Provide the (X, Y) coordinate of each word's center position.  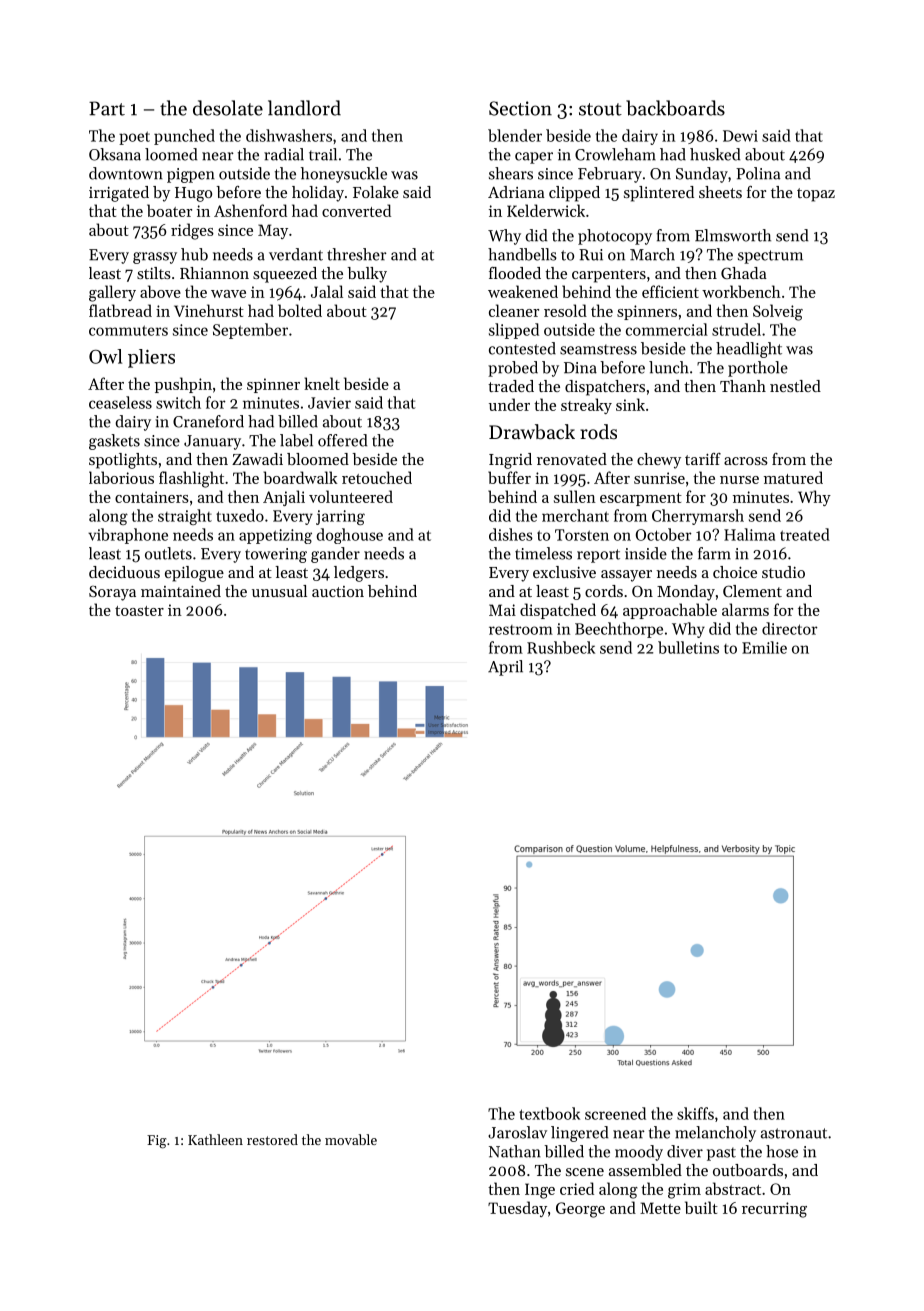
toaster (139, 611)
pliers (151, 358)
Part (107, 108)
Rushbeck (561, 647)
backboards (675, 108)
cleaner (514, 310)
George (580, 1210)
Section (520, 108)
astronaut (794, 1133)
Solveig (778, 312)
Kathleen (215, 1139)
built (701, 1207)
